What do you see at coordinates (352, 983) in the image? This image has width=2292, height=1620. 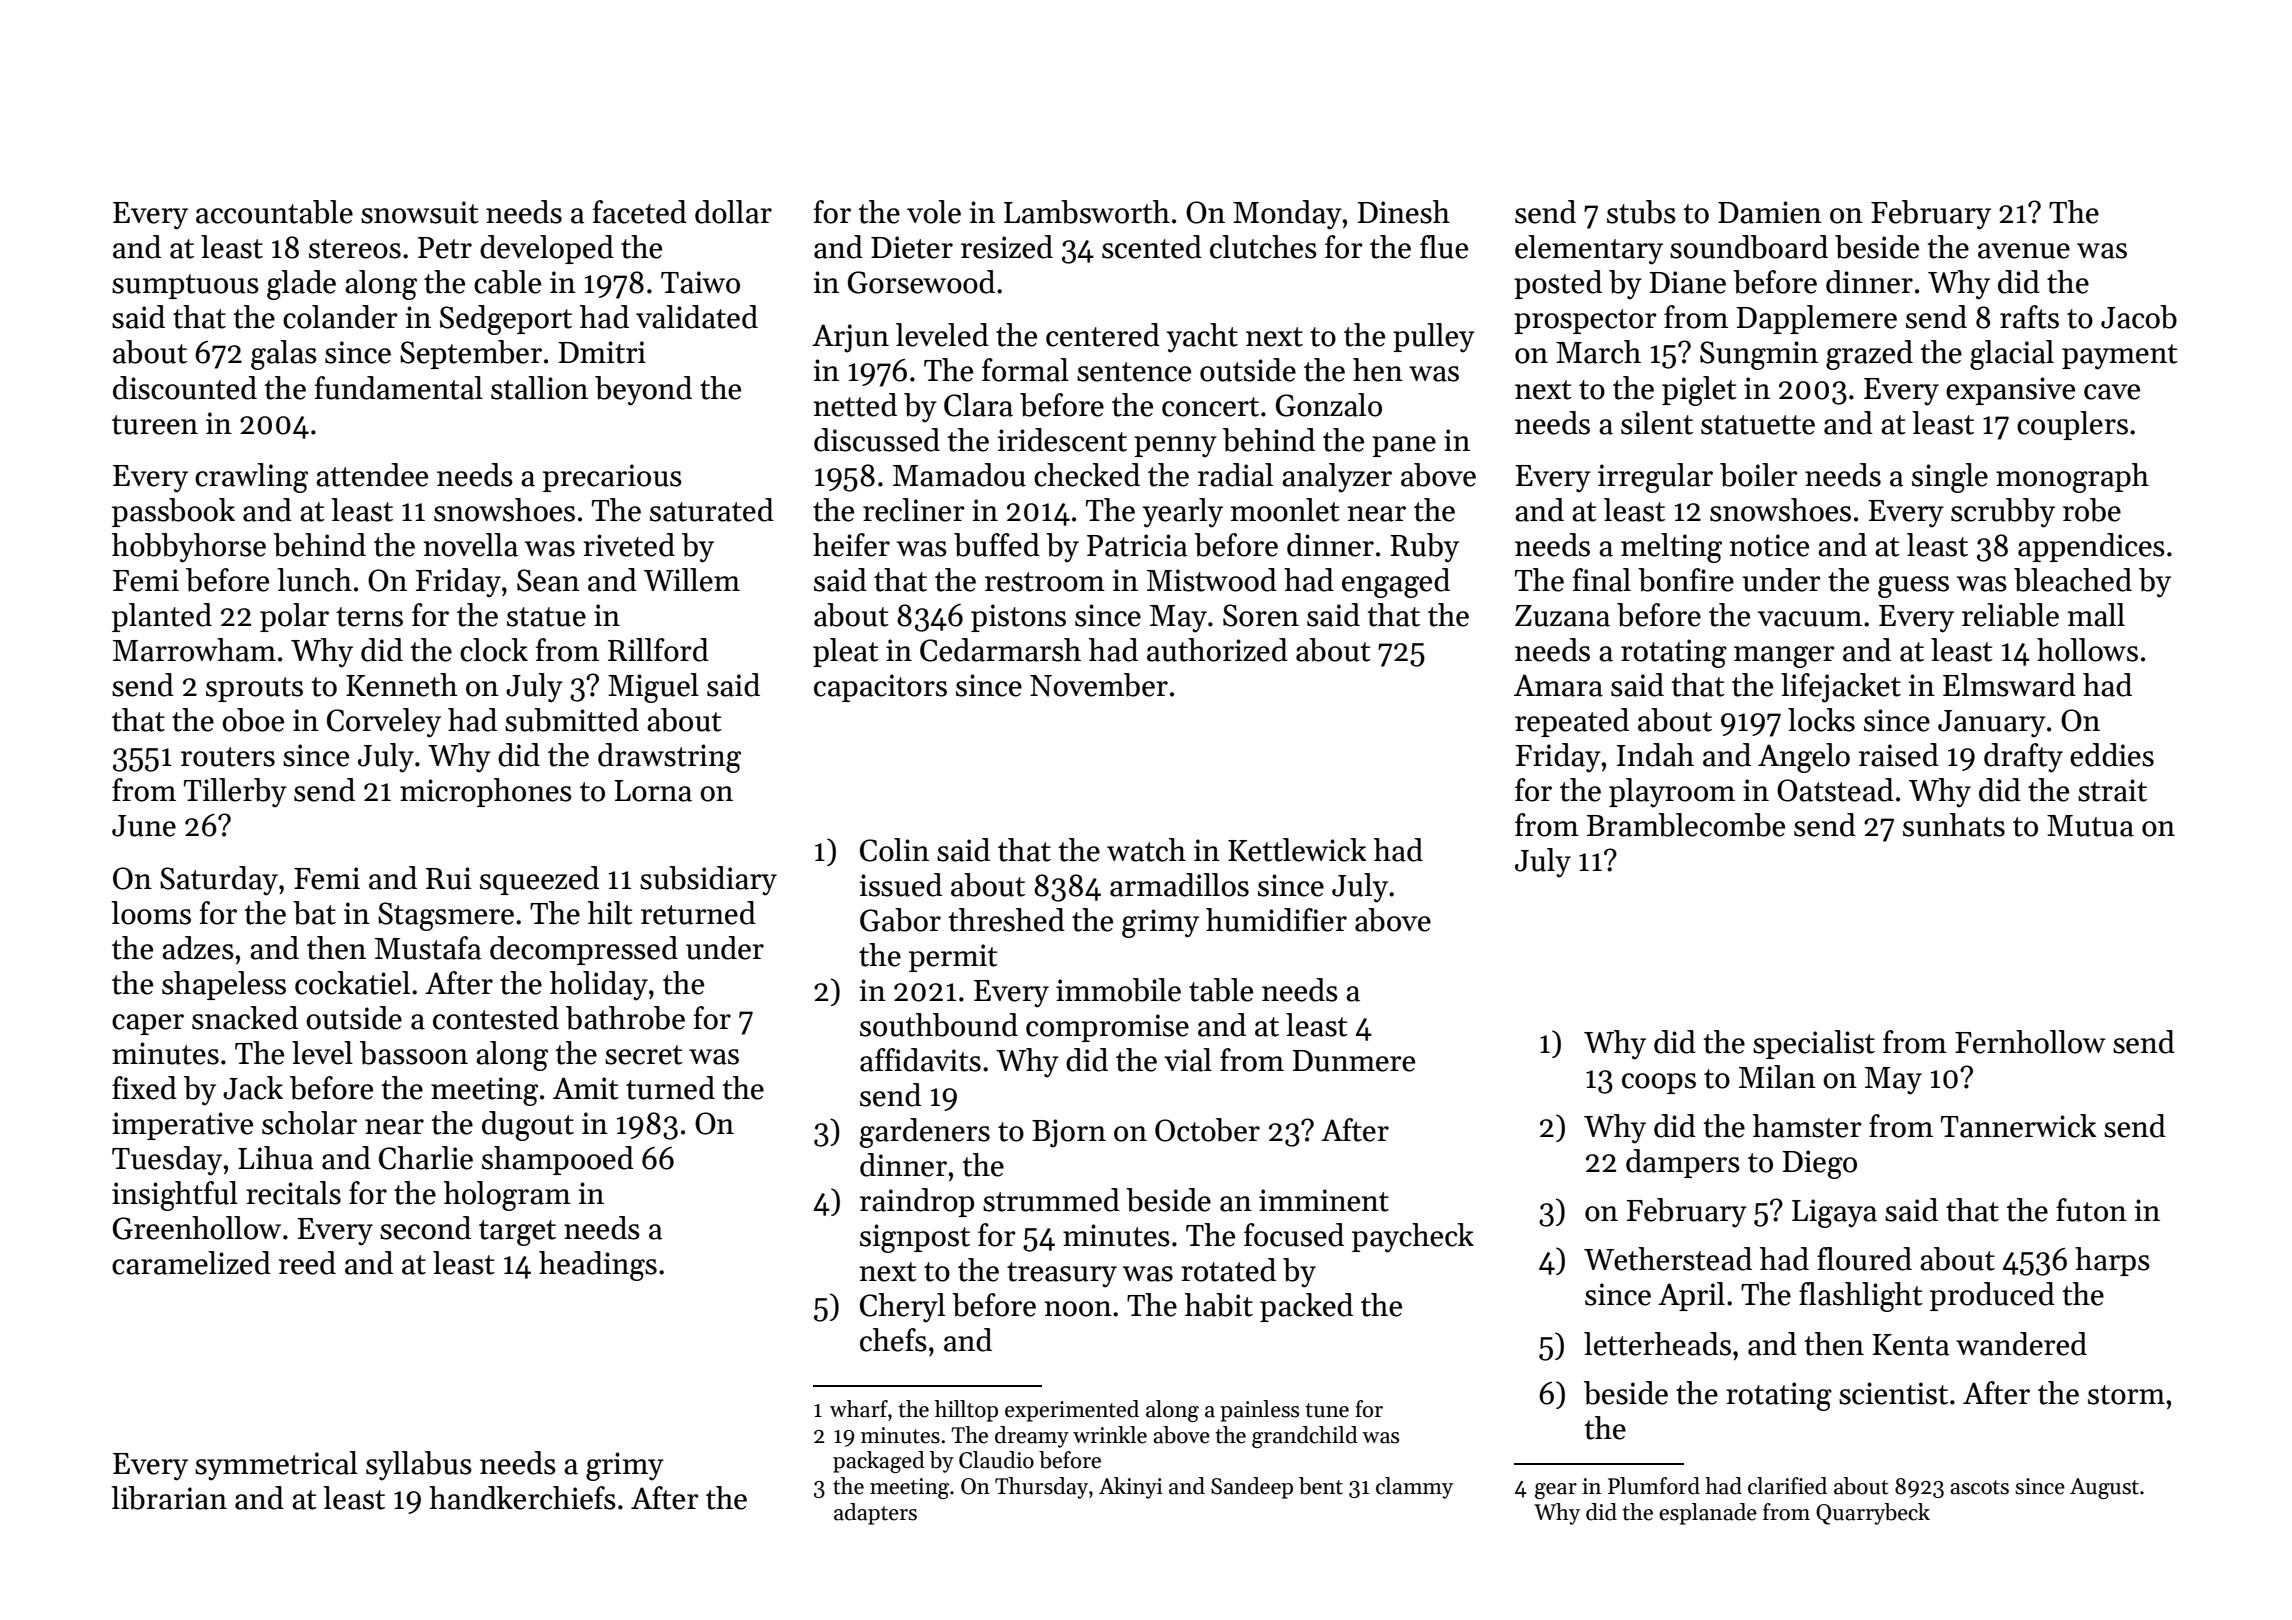 I see `cockatiel` at bounding box center [352, 983].
